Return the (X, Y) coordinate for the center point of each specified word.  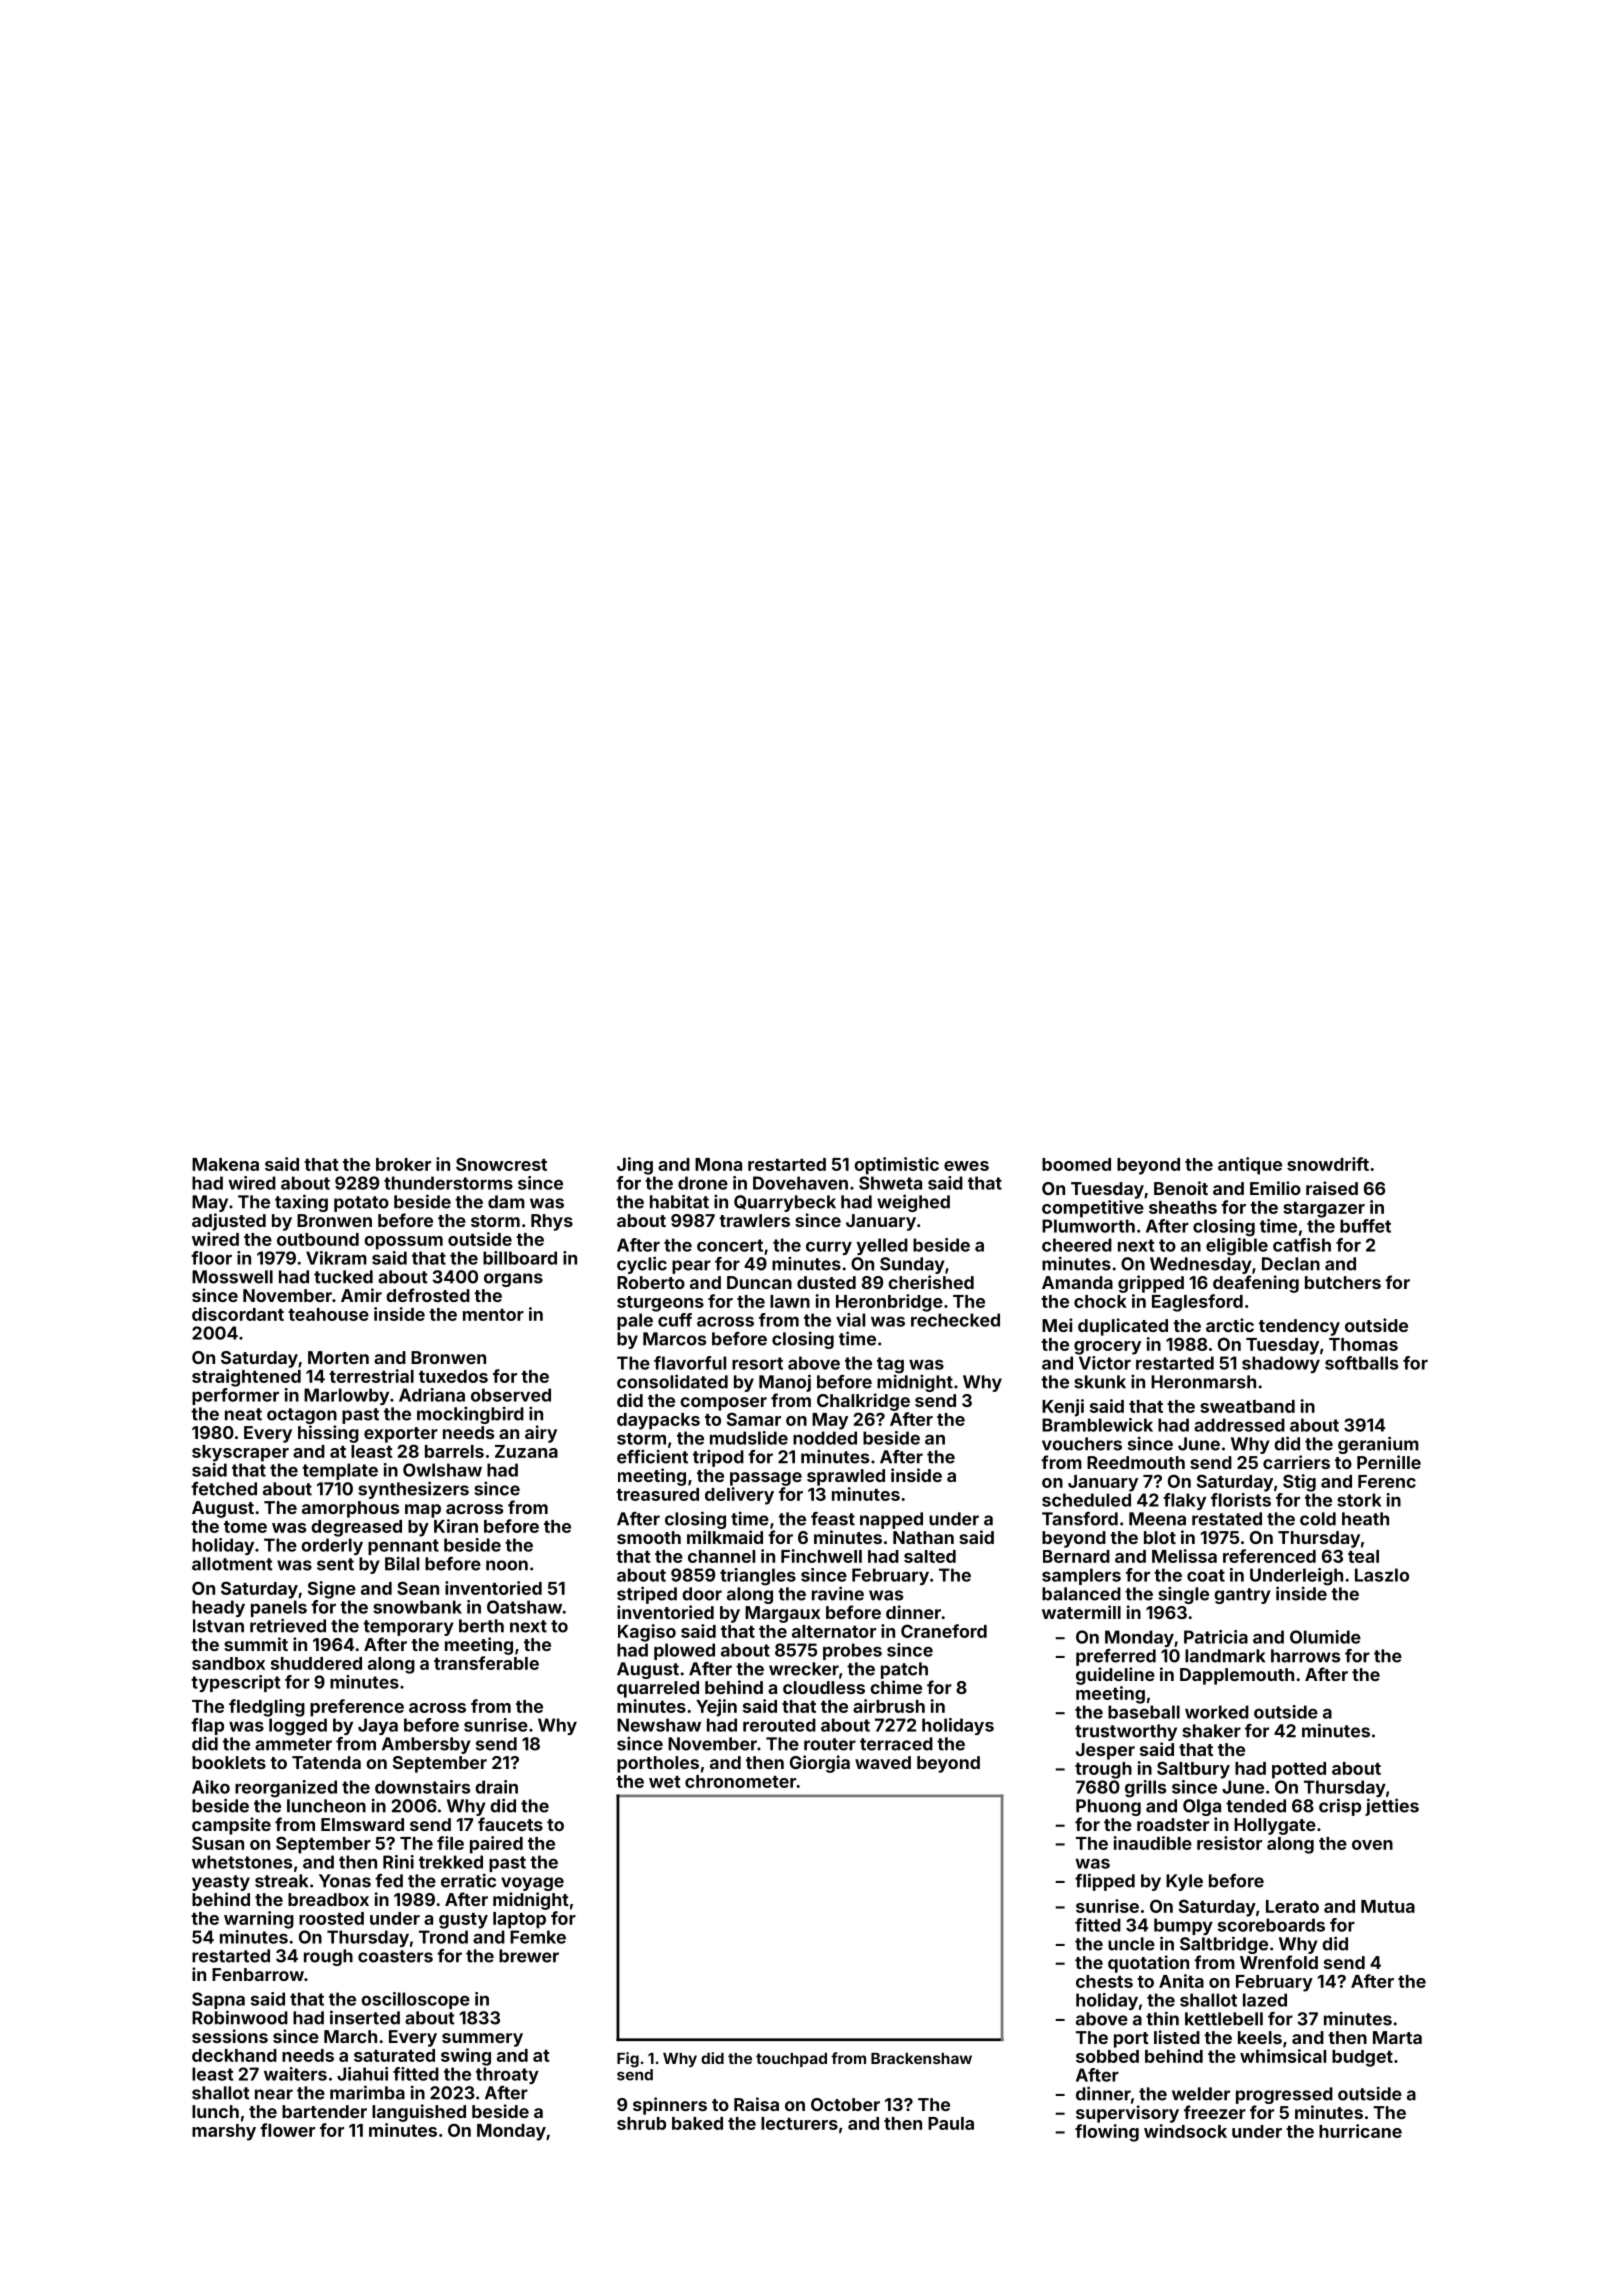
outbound (318, 1239)
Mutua (1388, 1906)
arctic (1230, 1325)
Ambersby (426, 1745)
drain (496, 1787)
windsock (1185, 2131)
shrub (641, 2123)
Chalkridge (863, 1402)
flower (287, 2130)
